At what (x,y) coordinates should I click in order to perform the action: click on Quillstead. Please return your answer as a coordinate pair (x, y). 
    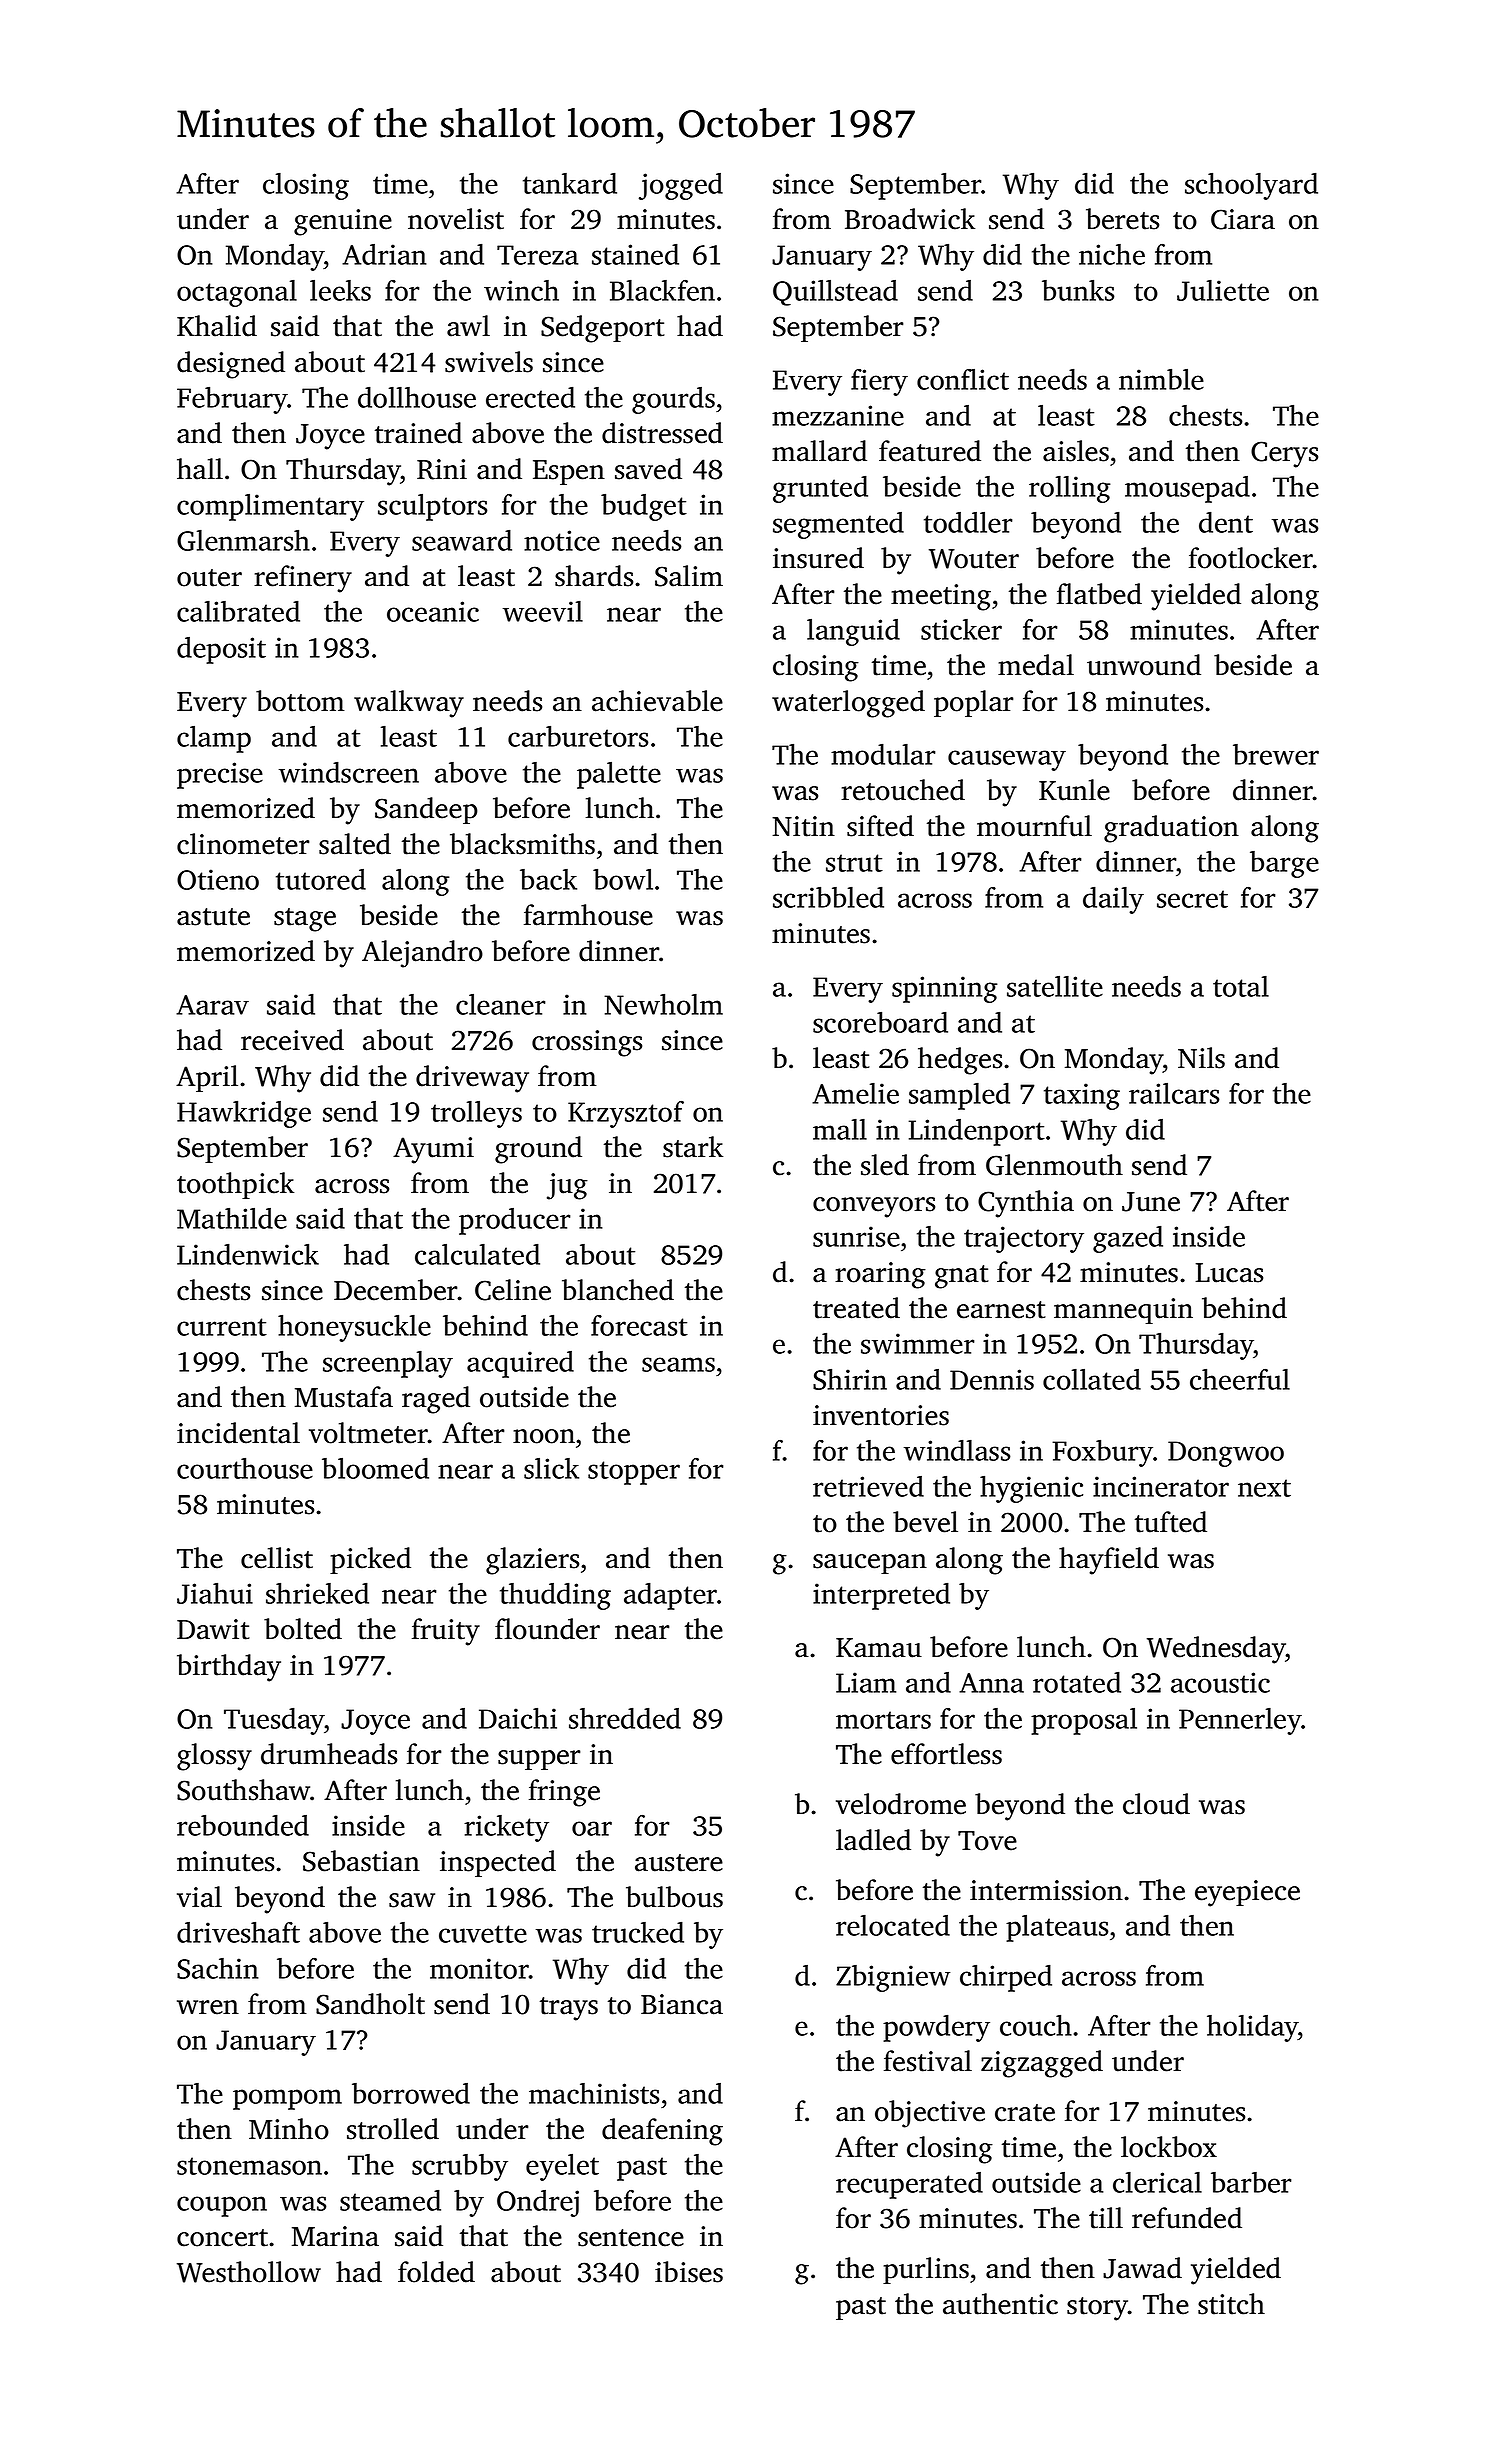
    Looking at the image, I should click on (835, 293).
